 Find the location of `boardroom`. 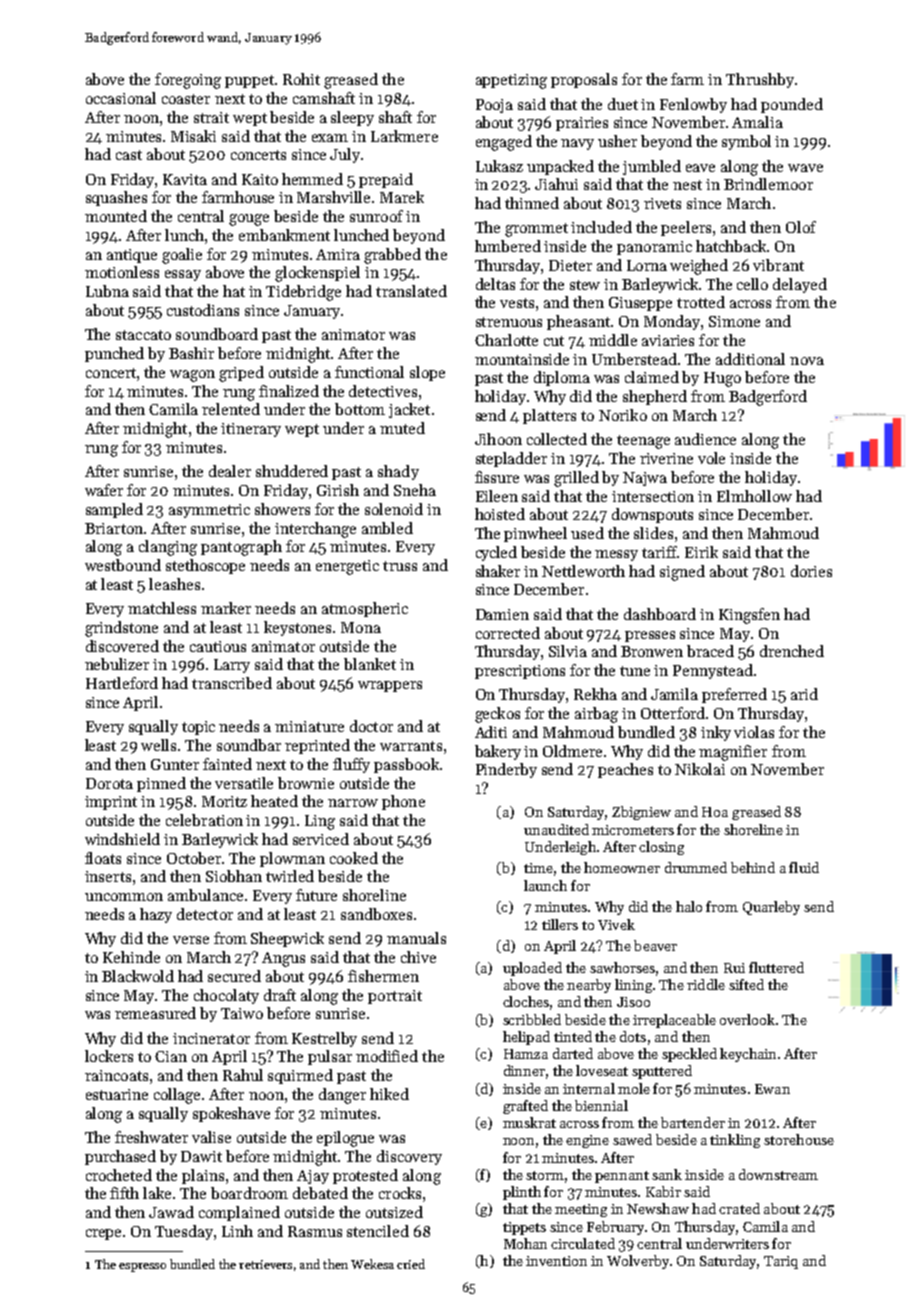

boardroom is located at coordinates (249, 1193).
